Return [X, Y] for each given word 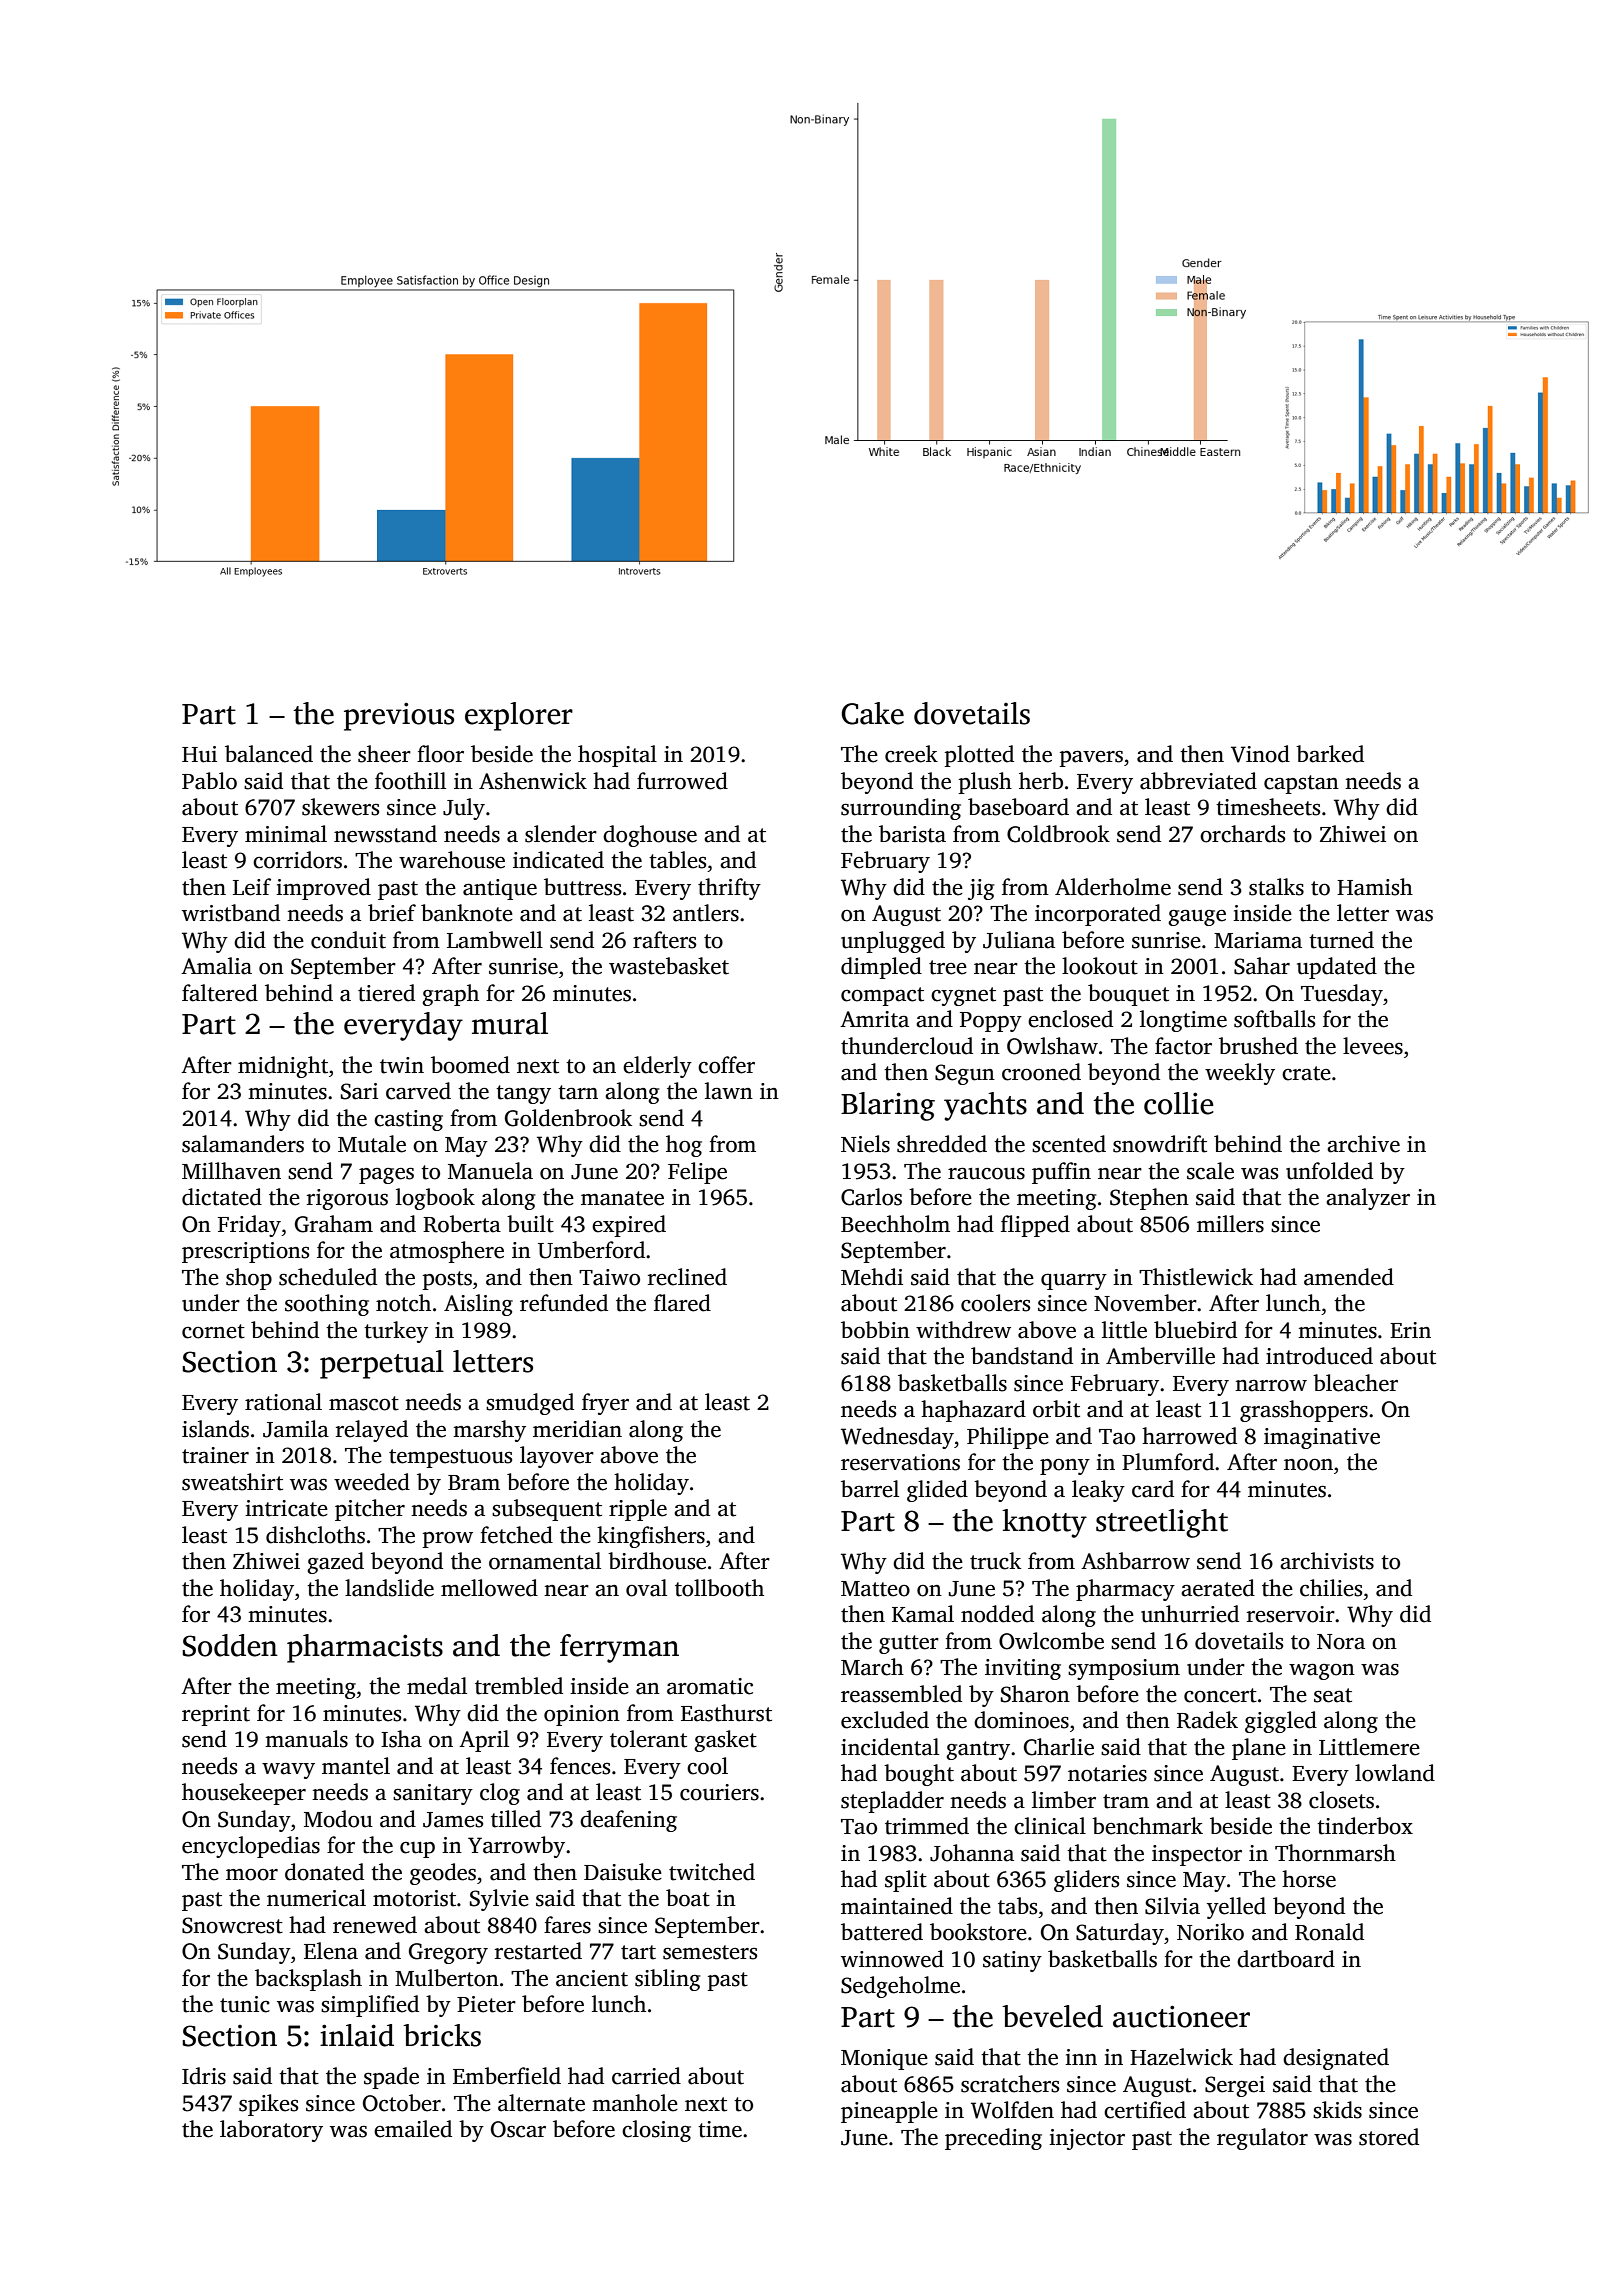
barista [912, 834]
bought [919, 1775]
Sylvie [499, 1900]
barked [1330, 754]
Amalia [216, 966]
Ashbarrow [1135, 1561]
